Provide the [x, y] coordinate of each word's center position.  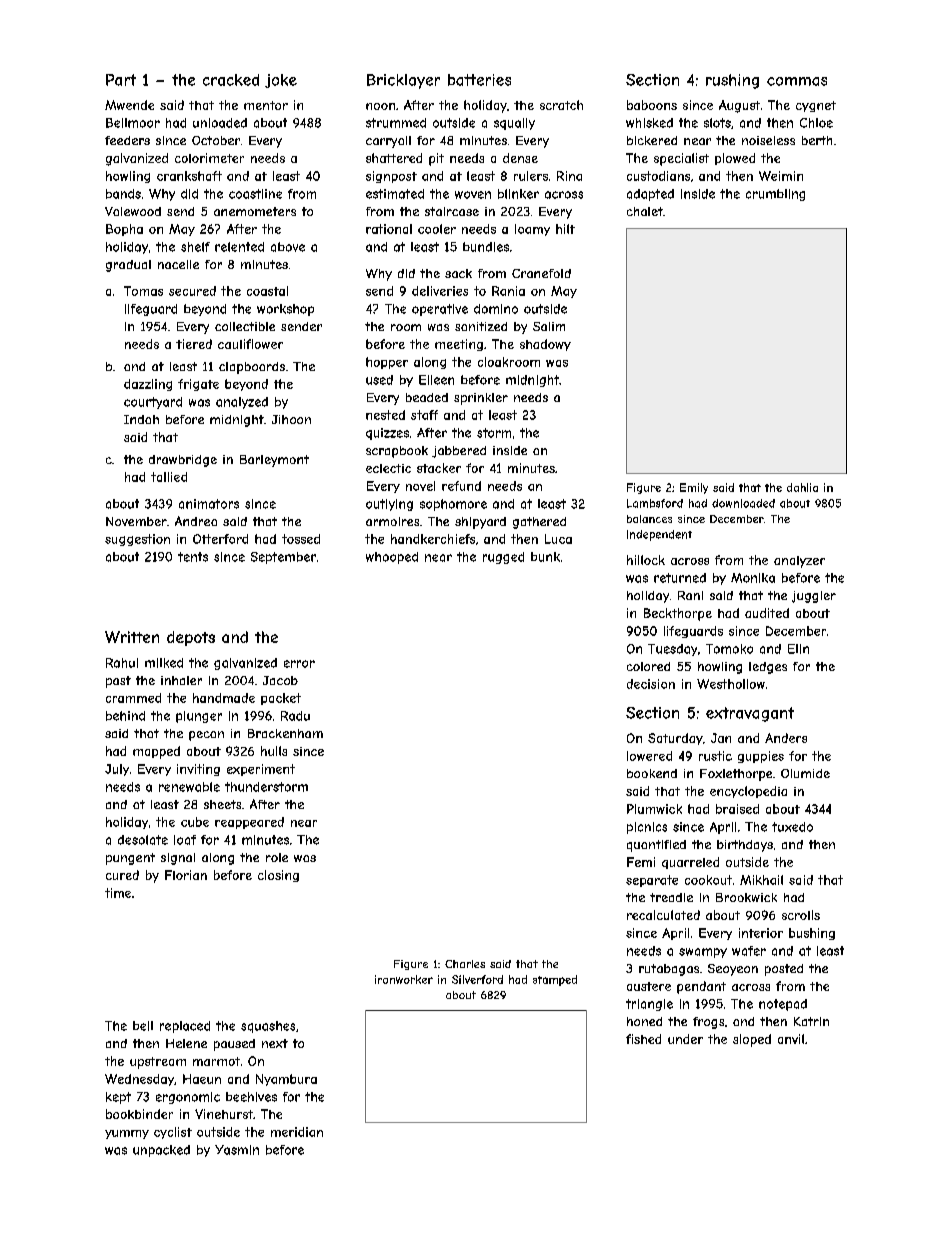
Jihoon [291, 419]
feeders [127, 140]
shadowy [545, 345]
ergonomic [188, 1098]
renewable [189, 787]
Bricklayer [403, 81]
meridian [297, 1132]
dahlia [802, 487]
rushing [732, 81]
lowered [649, 756]
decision [651, 684]
